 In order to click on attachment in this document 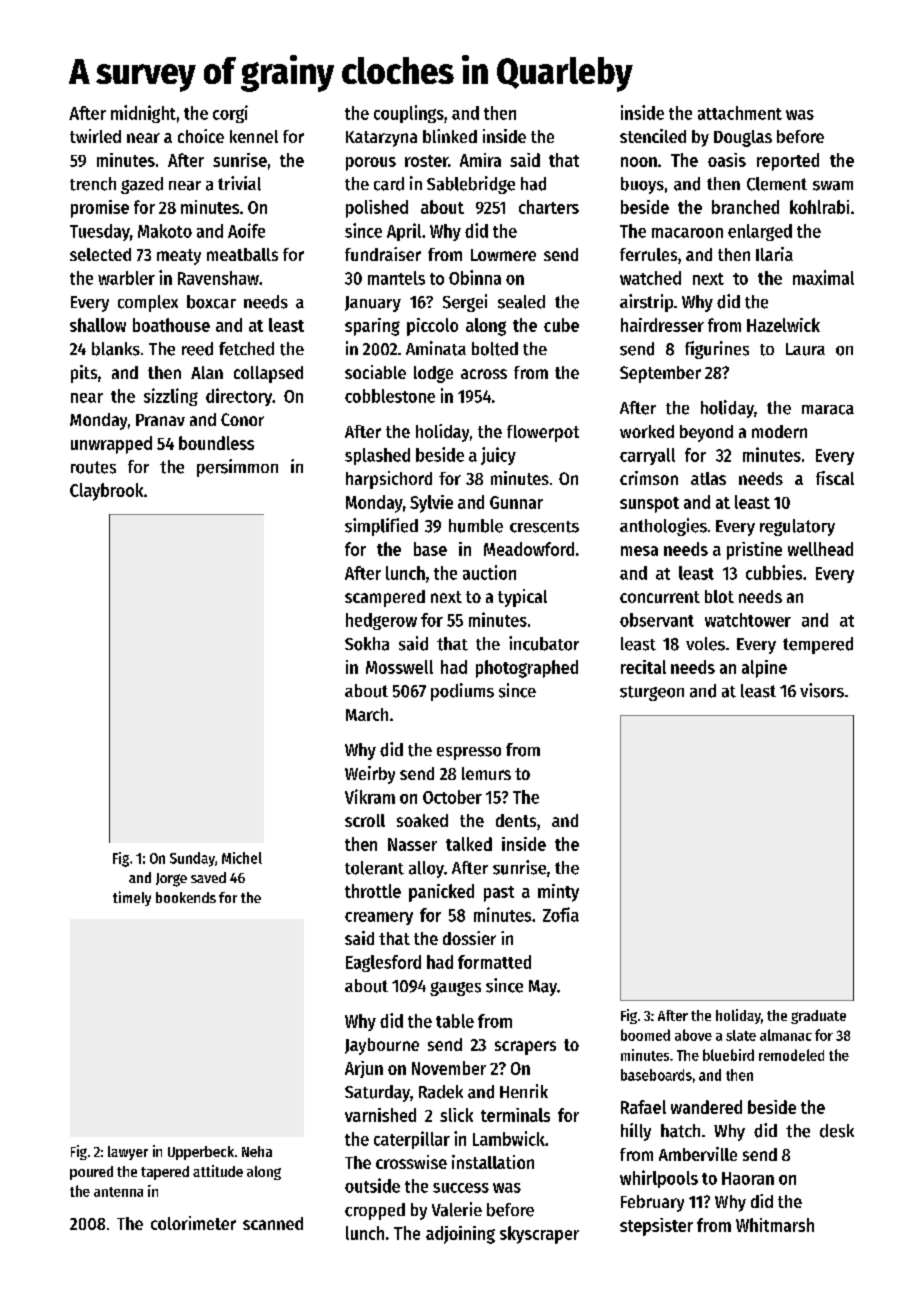, I will do `click(740, 113)`.
